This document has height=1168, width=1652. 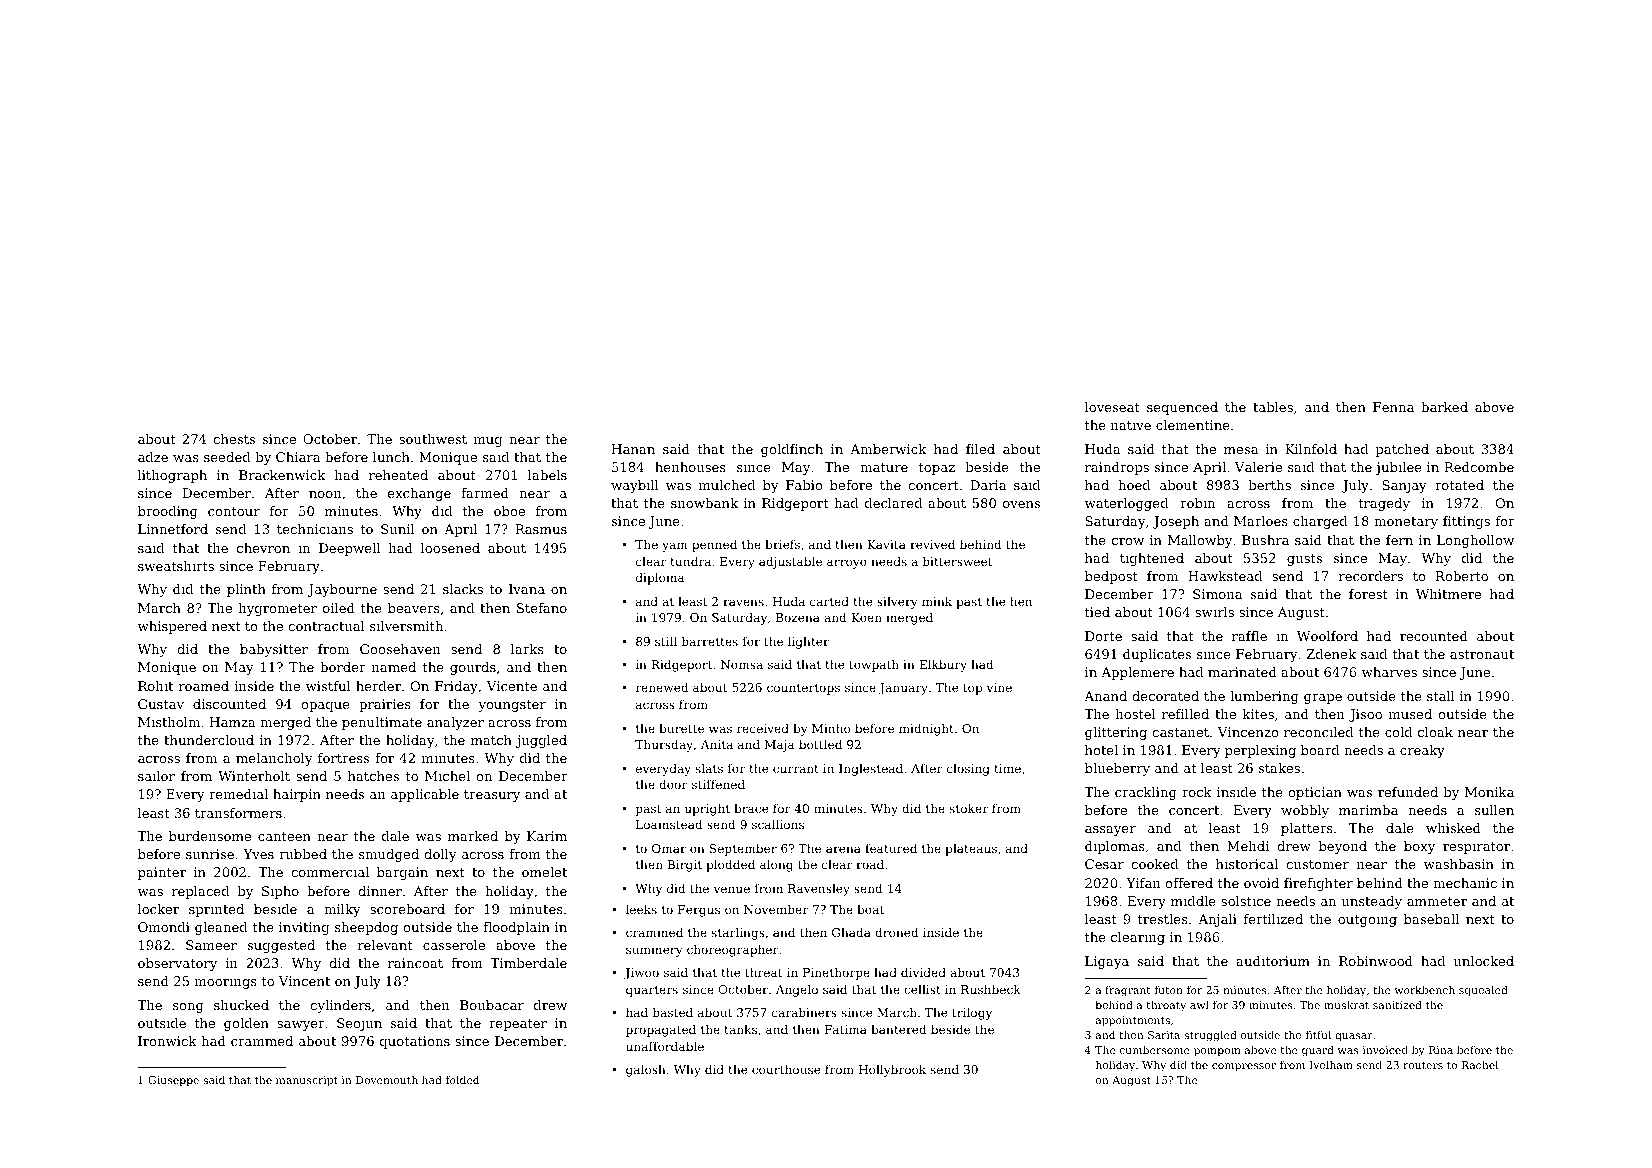 I want to click on carted, so click(x=829, y=601).
